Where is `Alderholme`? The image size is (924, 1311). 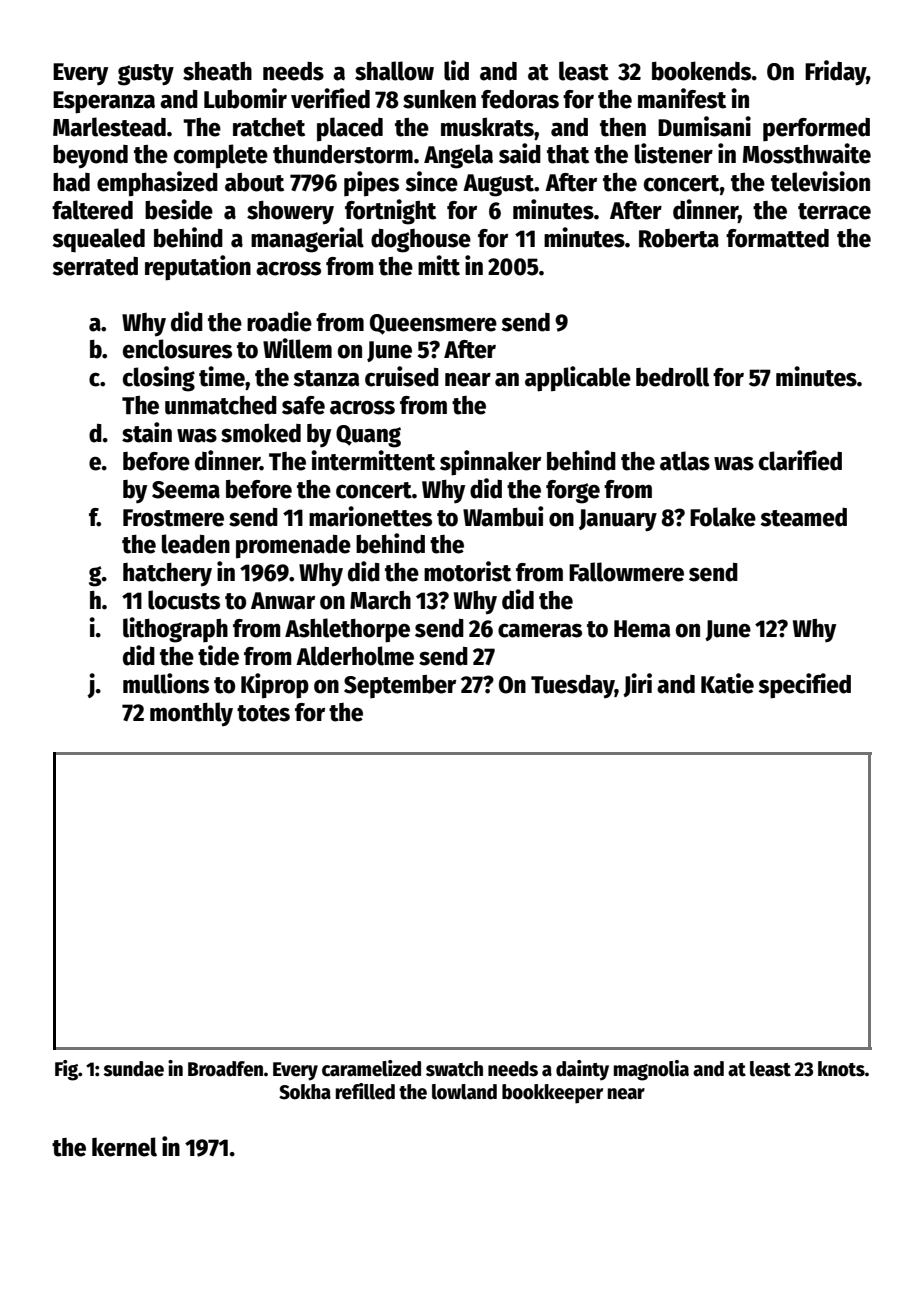 Alderholme is located at coordinates (355, 656).
